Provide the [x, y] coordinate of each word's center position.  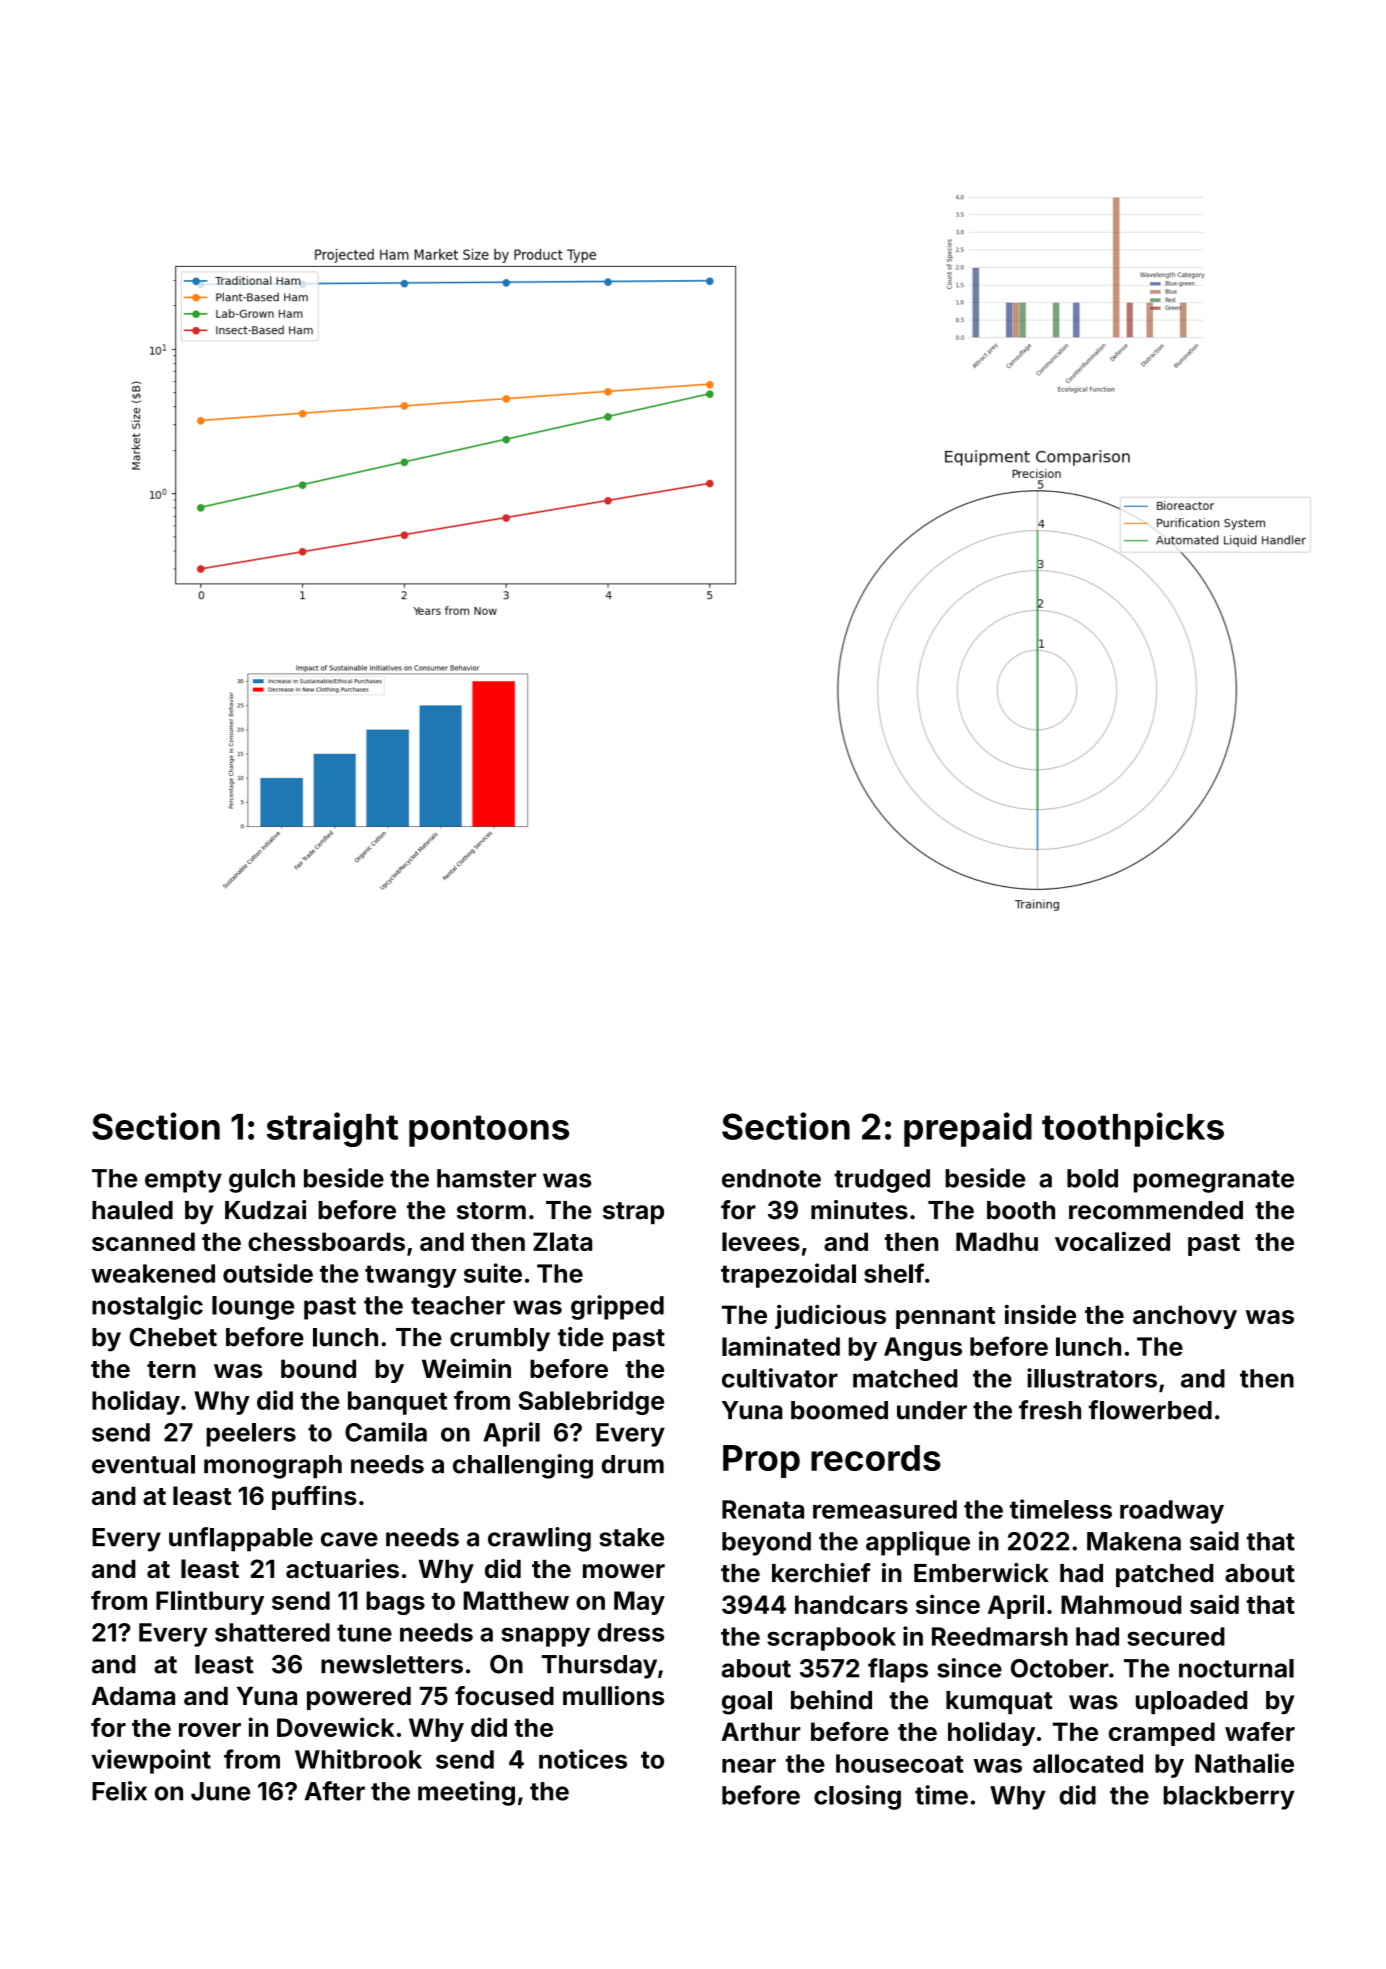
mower [624, 1571]
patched [1164, 1575]
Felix [119, 1791]
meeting [466, 1793]
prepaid [968, 1129]
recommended [1156, 1210]
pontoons [489, 1131]
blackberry [1229, 1798]
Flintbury [210, 1602]
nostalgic [147, 1307]
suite [493, 1273]
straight [332, 1129]
